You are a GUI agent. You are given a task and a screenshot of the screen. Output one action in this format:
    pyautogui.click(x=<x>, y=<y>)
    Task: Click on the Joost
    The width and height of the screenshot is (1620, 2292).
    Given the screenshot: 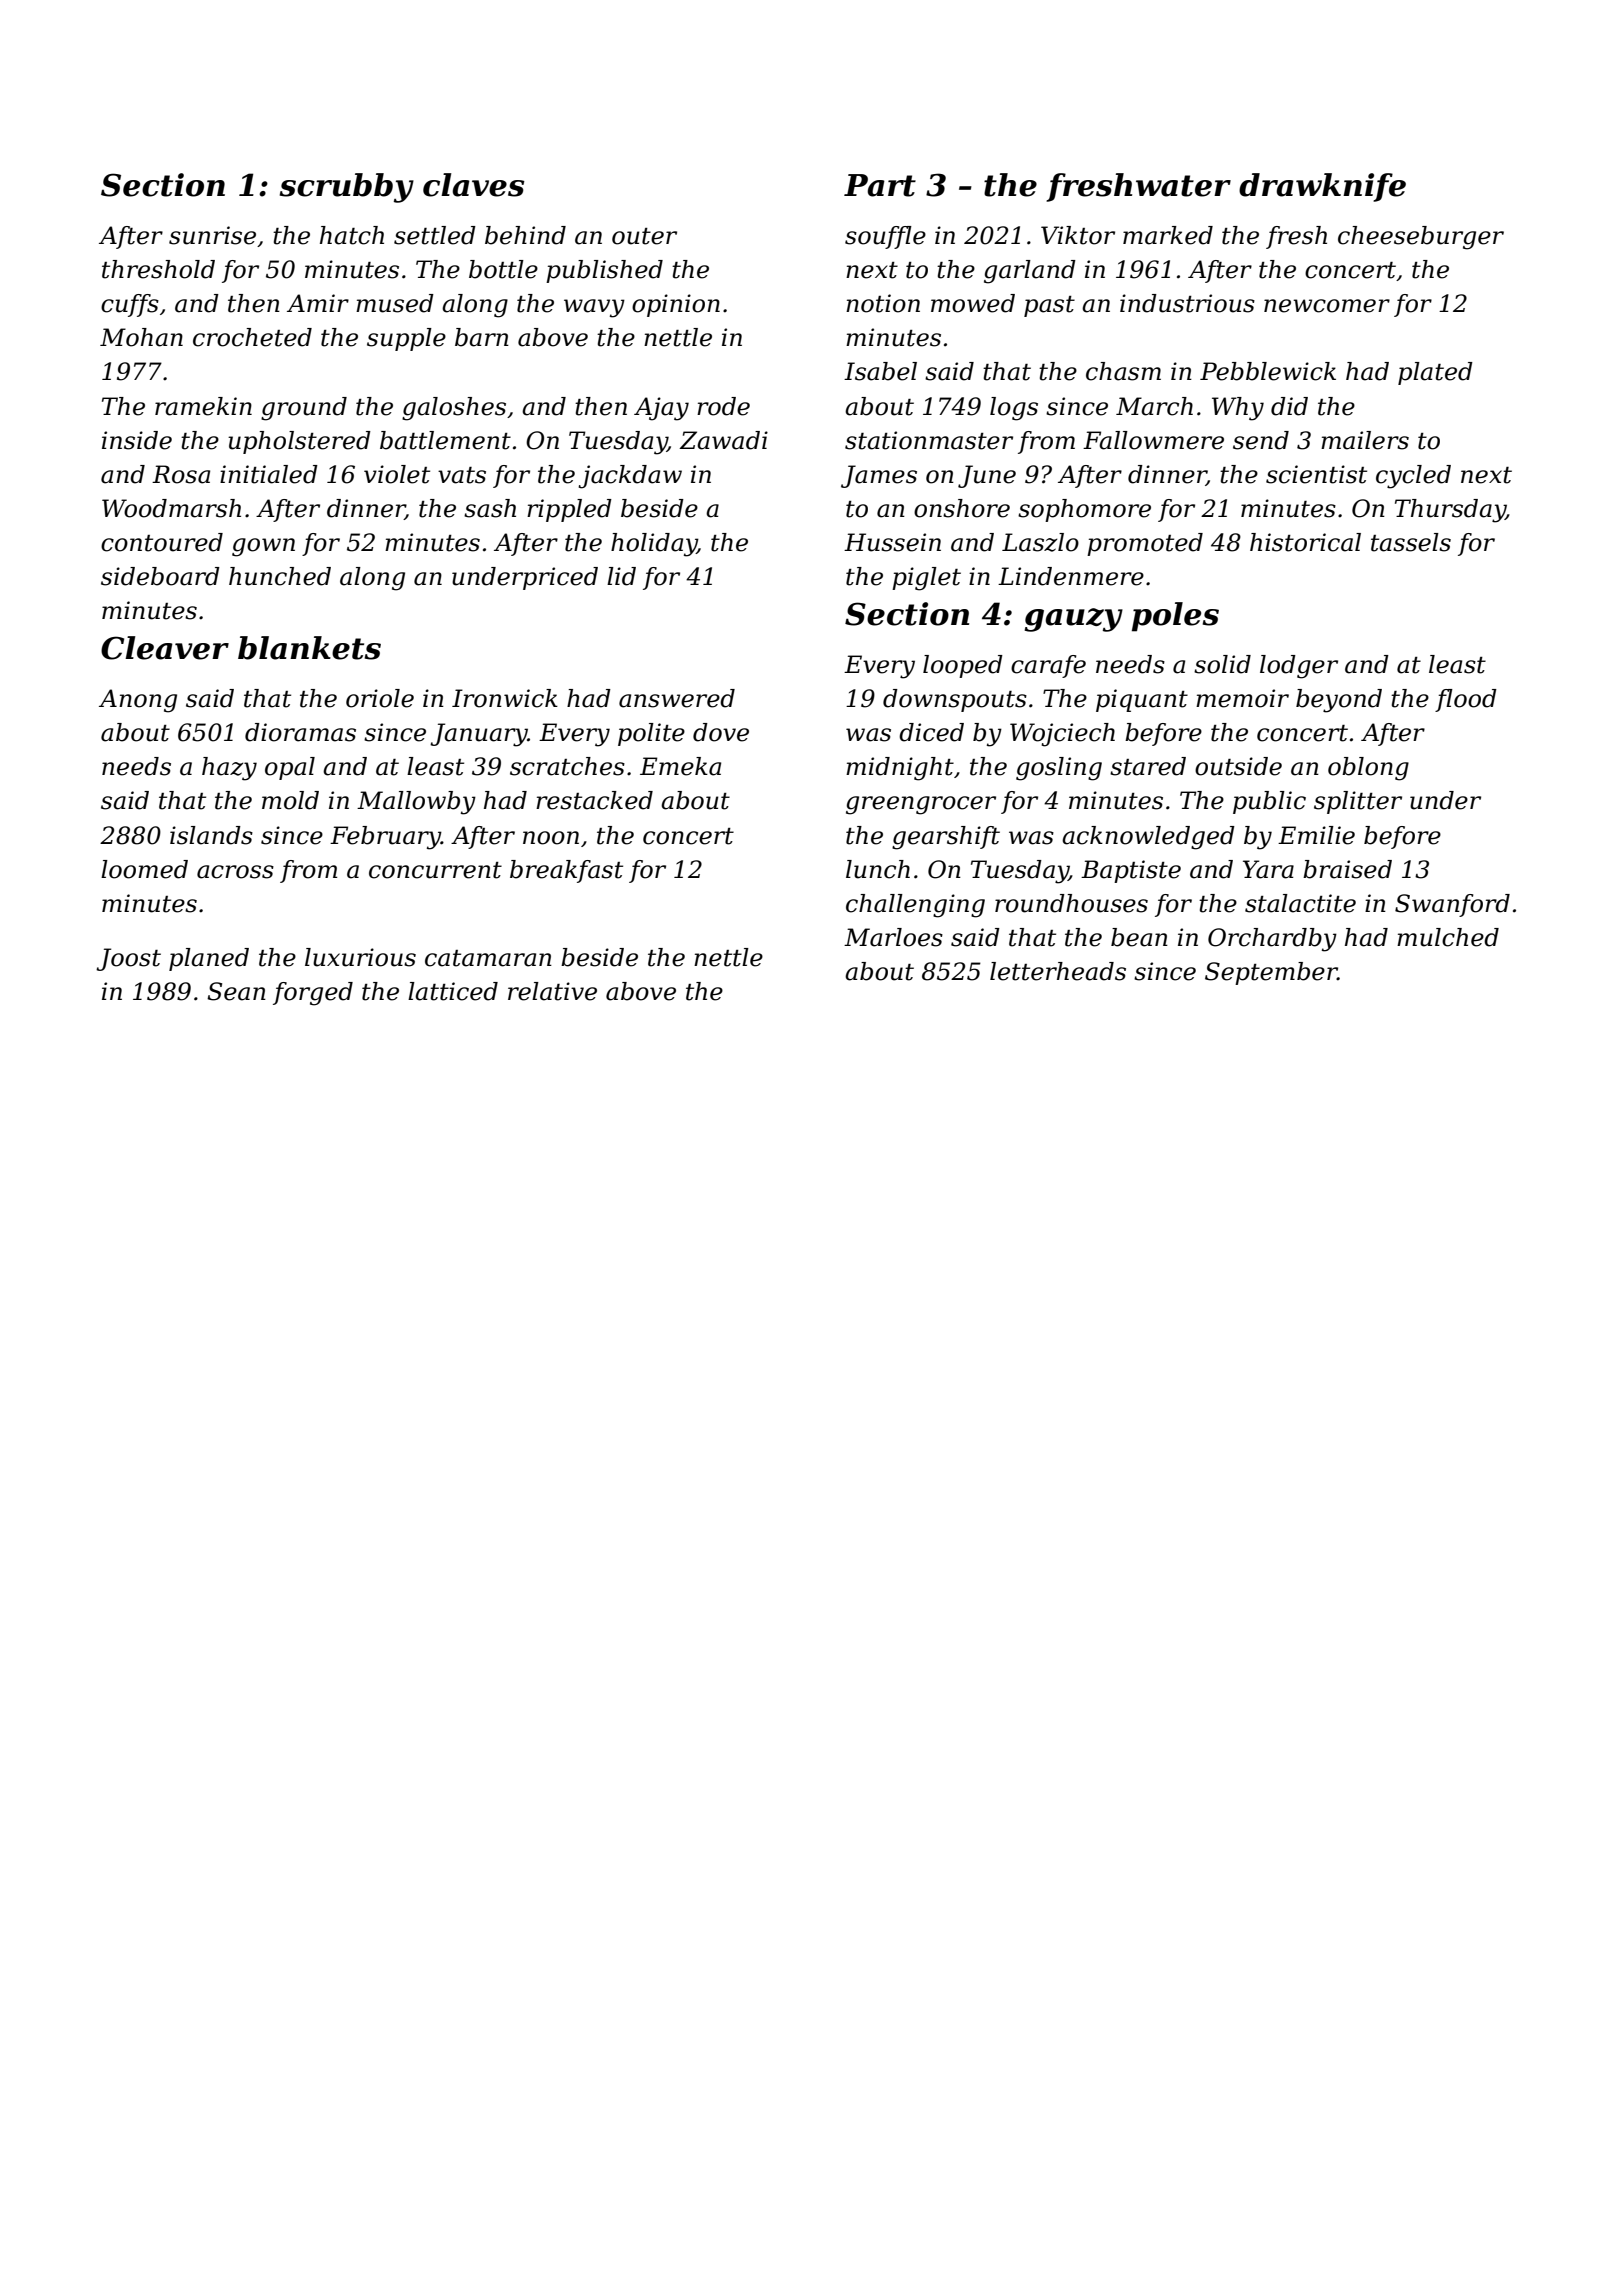 What is the action you would take?
    pyautogui.click(x=128, y=959)
